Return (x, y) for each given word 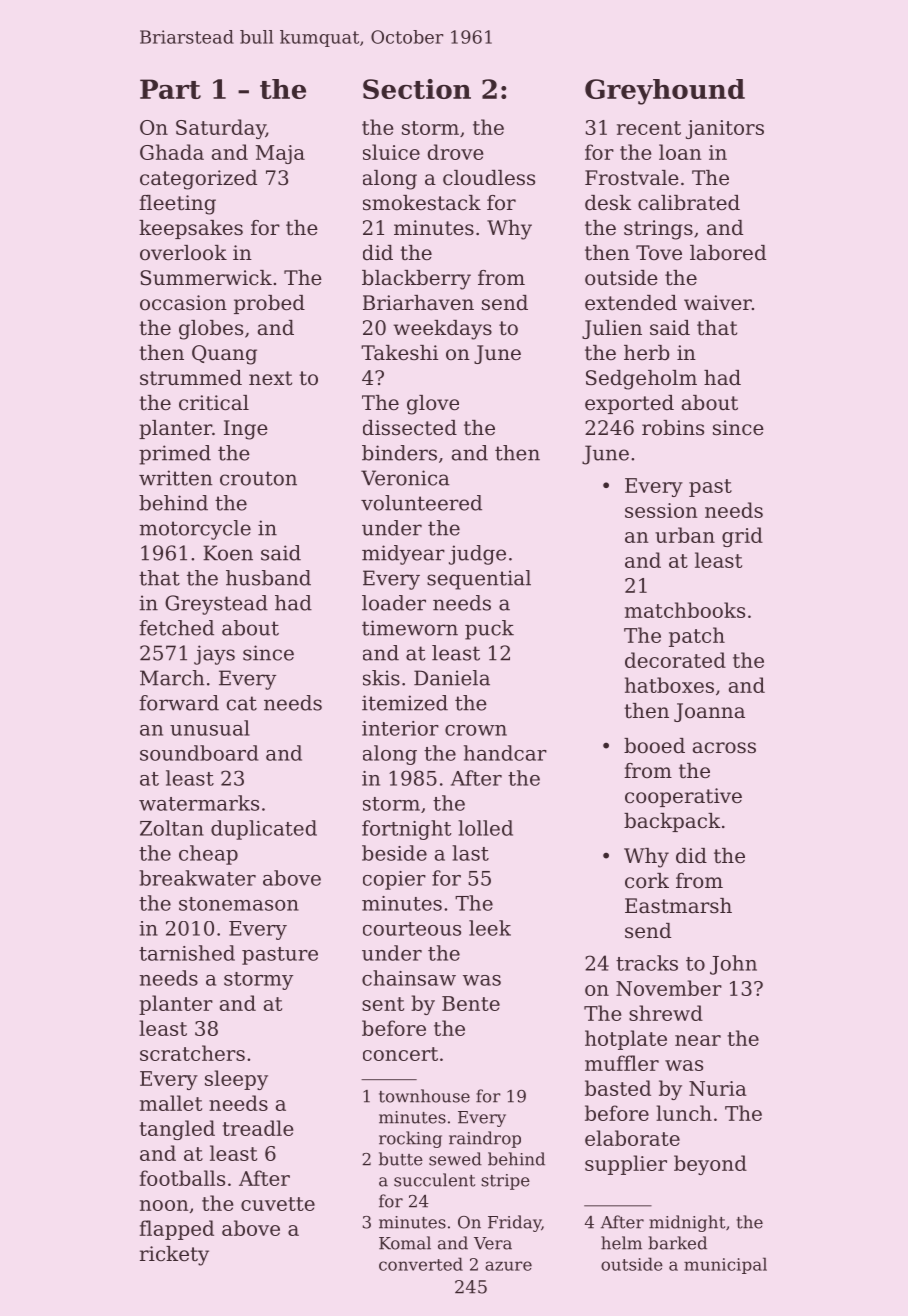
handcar (505, 753)
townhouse (424, 1096)
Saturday (221, 129)
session (661, 510)
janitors (725, 129)
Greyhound (665, 92)
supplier (626, 1165)
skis (381, 678)
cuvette (278, 1204)
